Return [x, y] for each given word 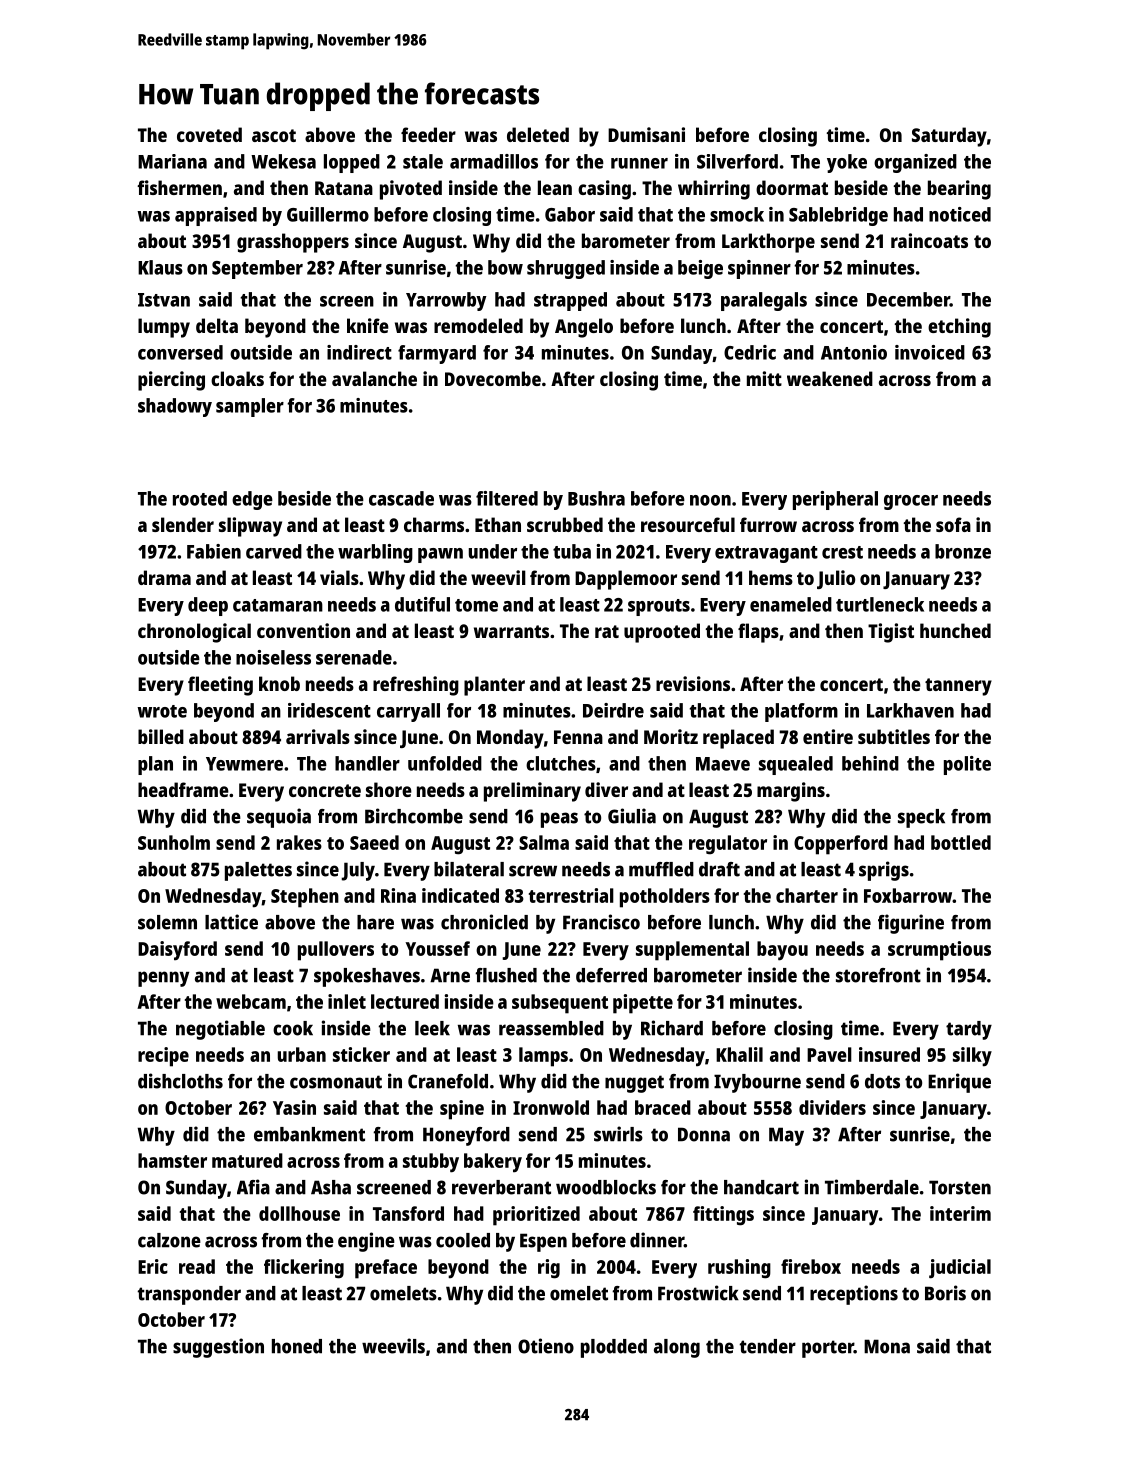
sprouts [659, 607]
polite [967, 765]
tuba [572, 551]
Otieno [546, 1346]
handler [367, 763]
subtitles [894, 736]
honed [297, 1346]
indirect [359, 352]
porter [828, 1349]
